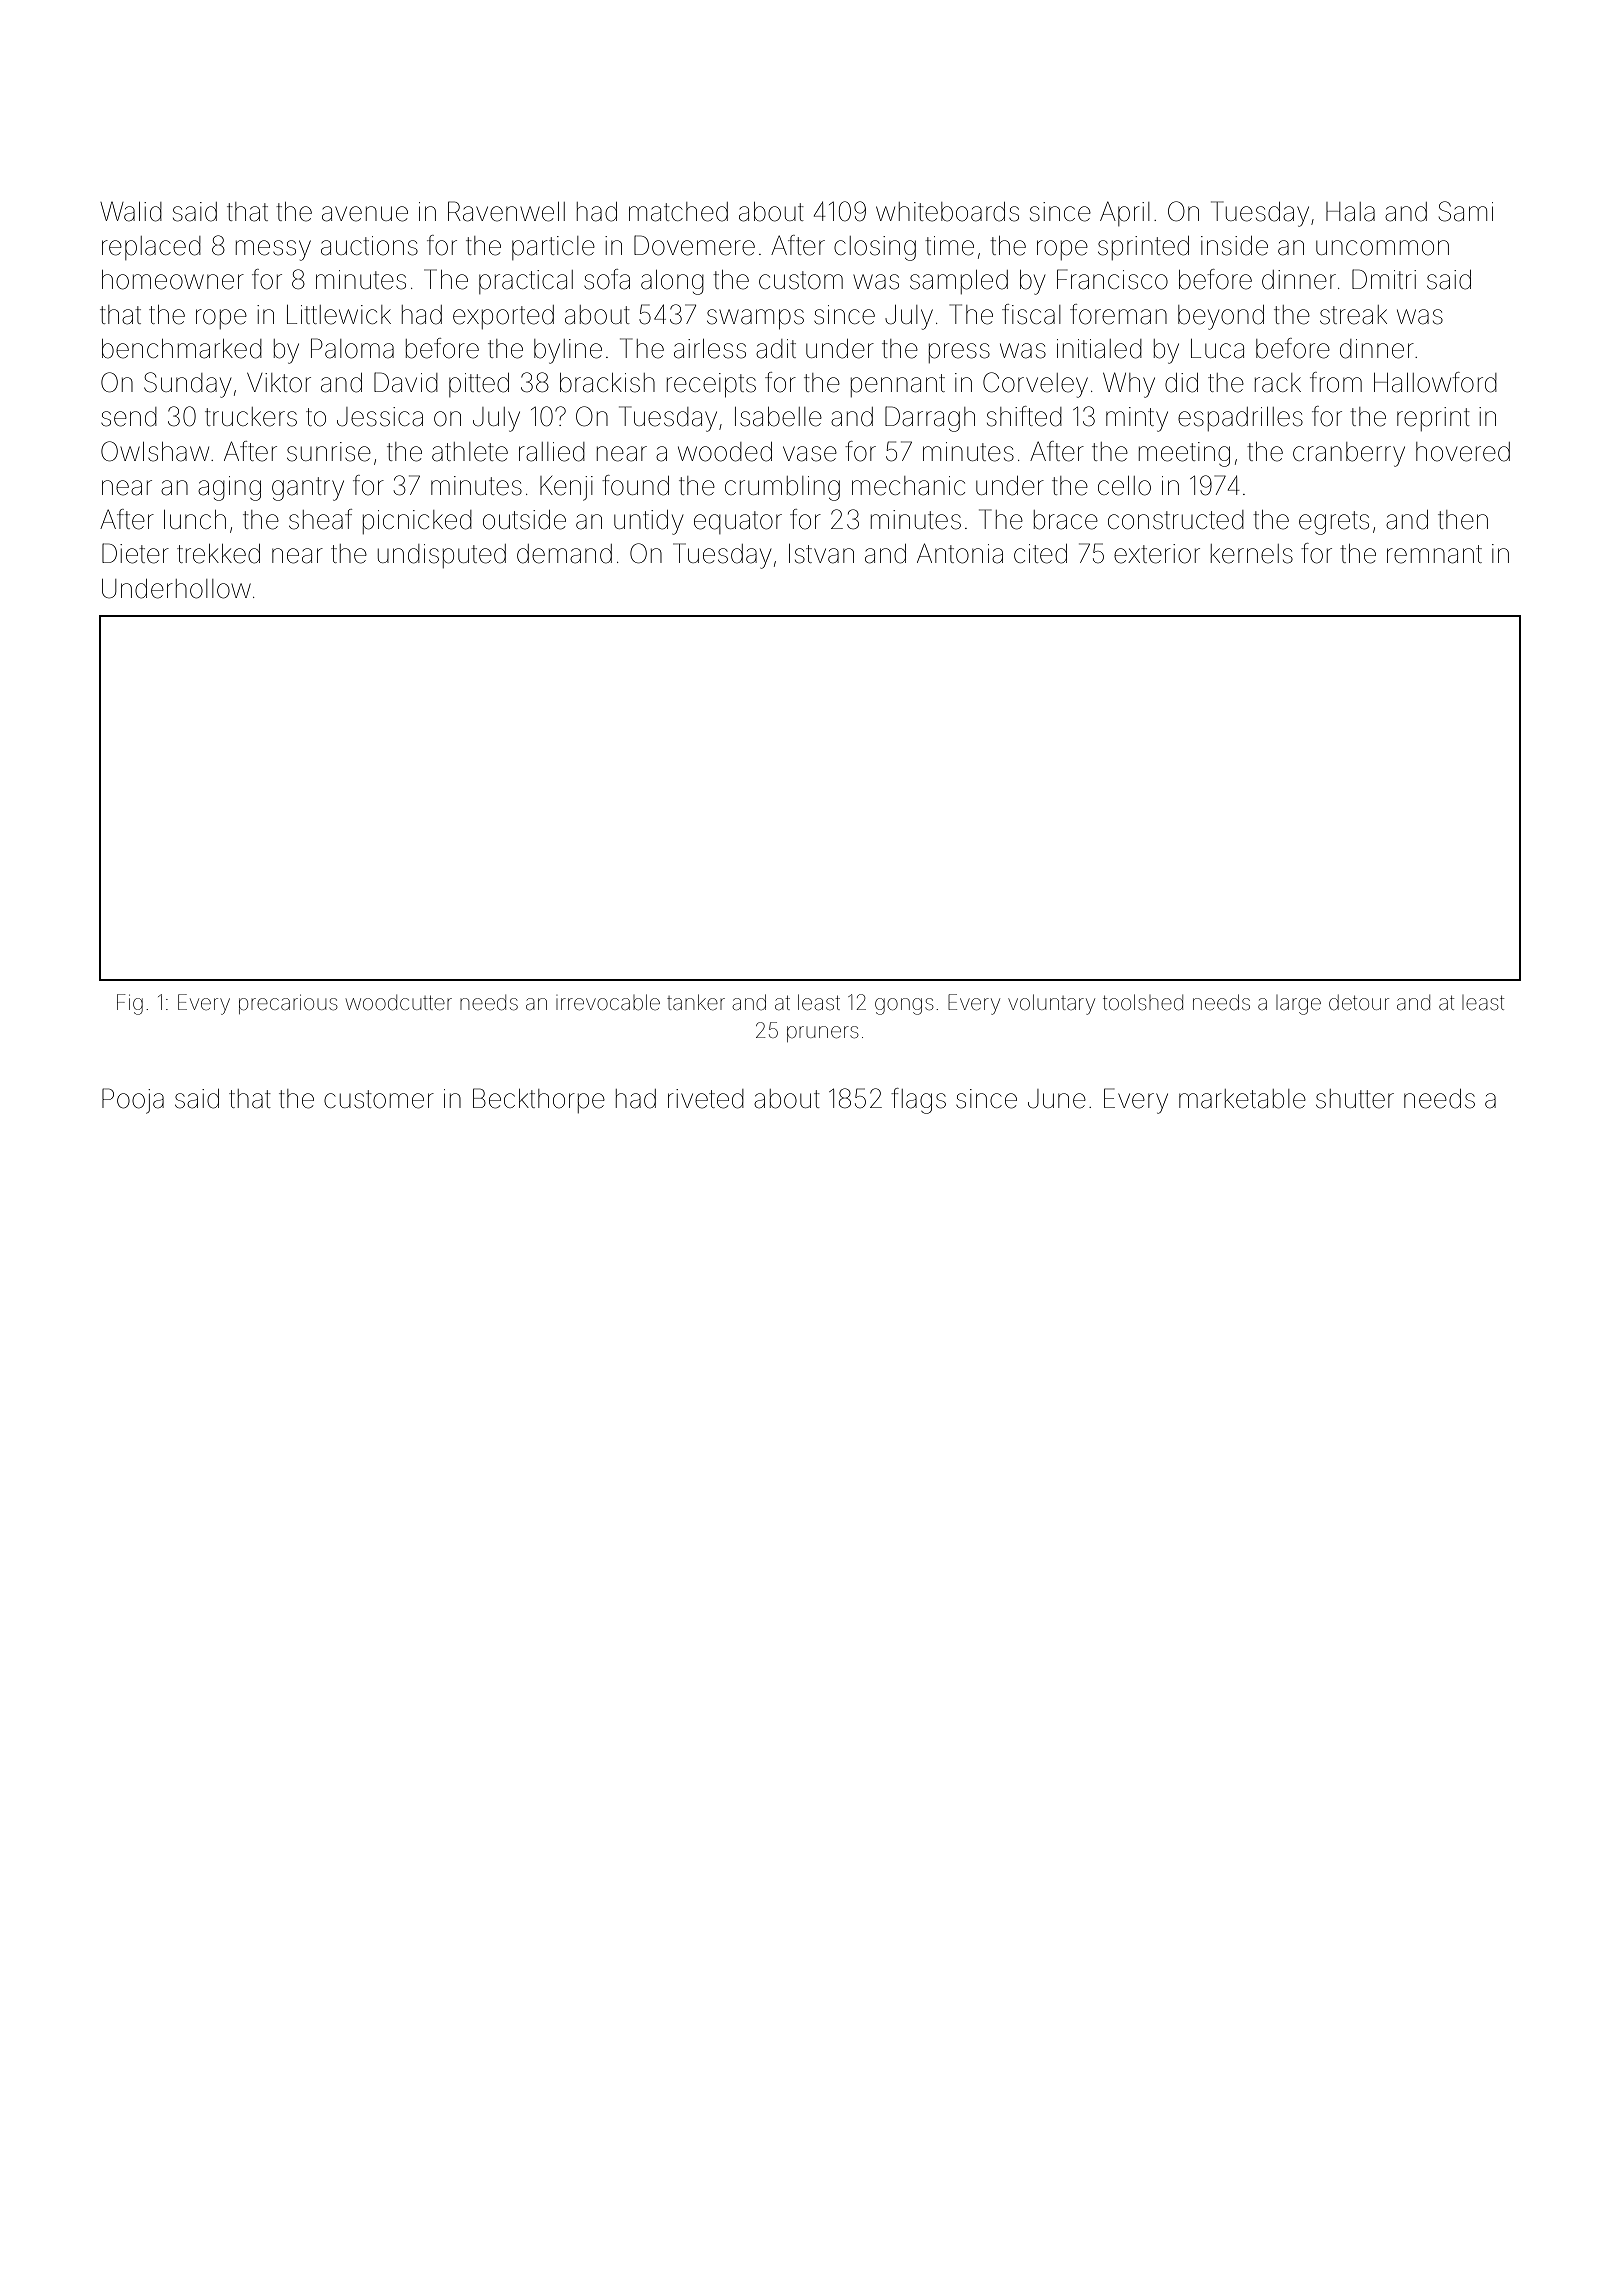 The image size is (1620, 2292). What do you see at coordinates (130, 1004) in the screenshot?
I see `Fig` at bounding box center [130, 1004].
